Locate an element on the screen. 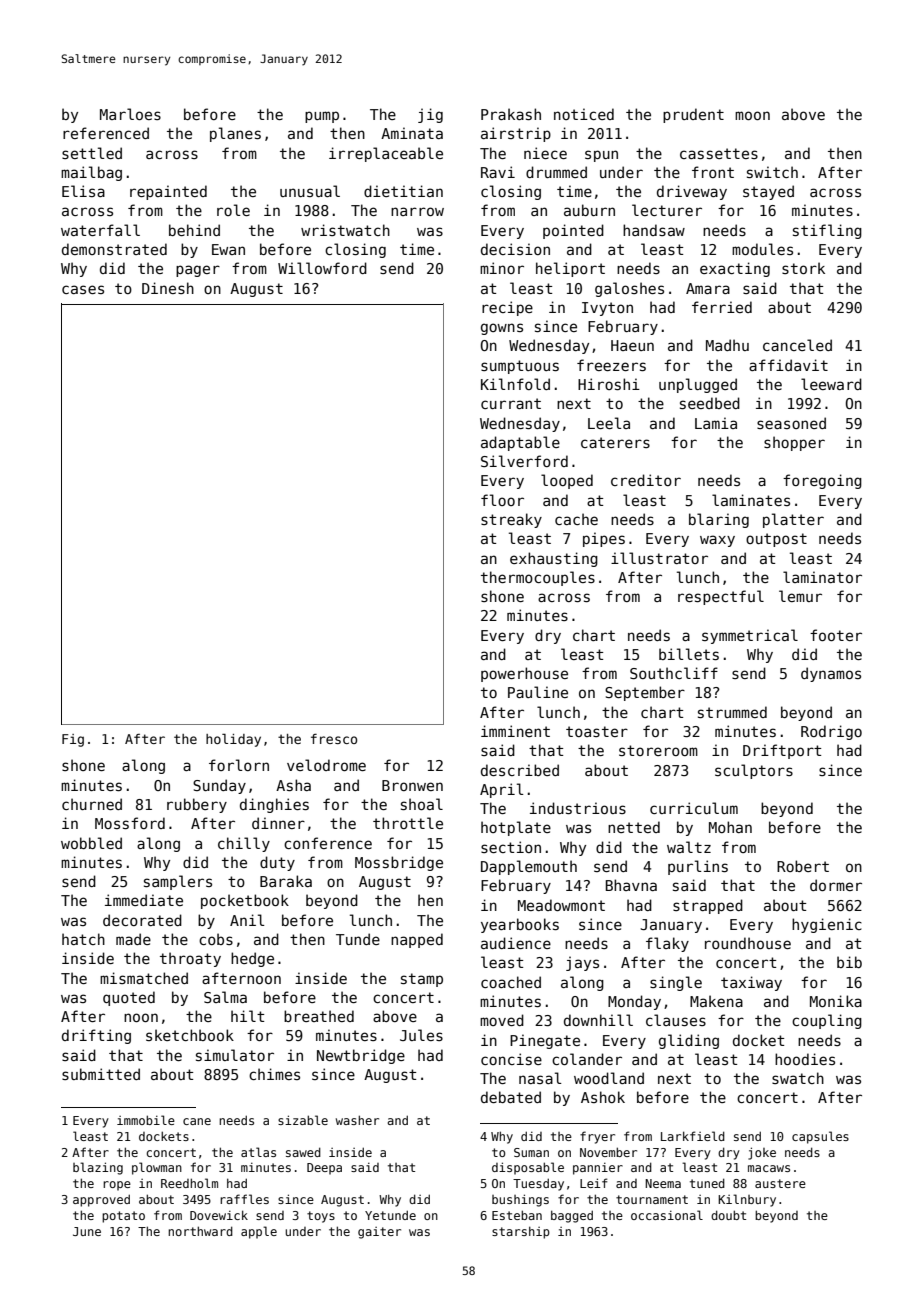 Image resolution: width=924 pixels, height=1314 pixels. Meadowmont is located at coordinates (561, 905).
